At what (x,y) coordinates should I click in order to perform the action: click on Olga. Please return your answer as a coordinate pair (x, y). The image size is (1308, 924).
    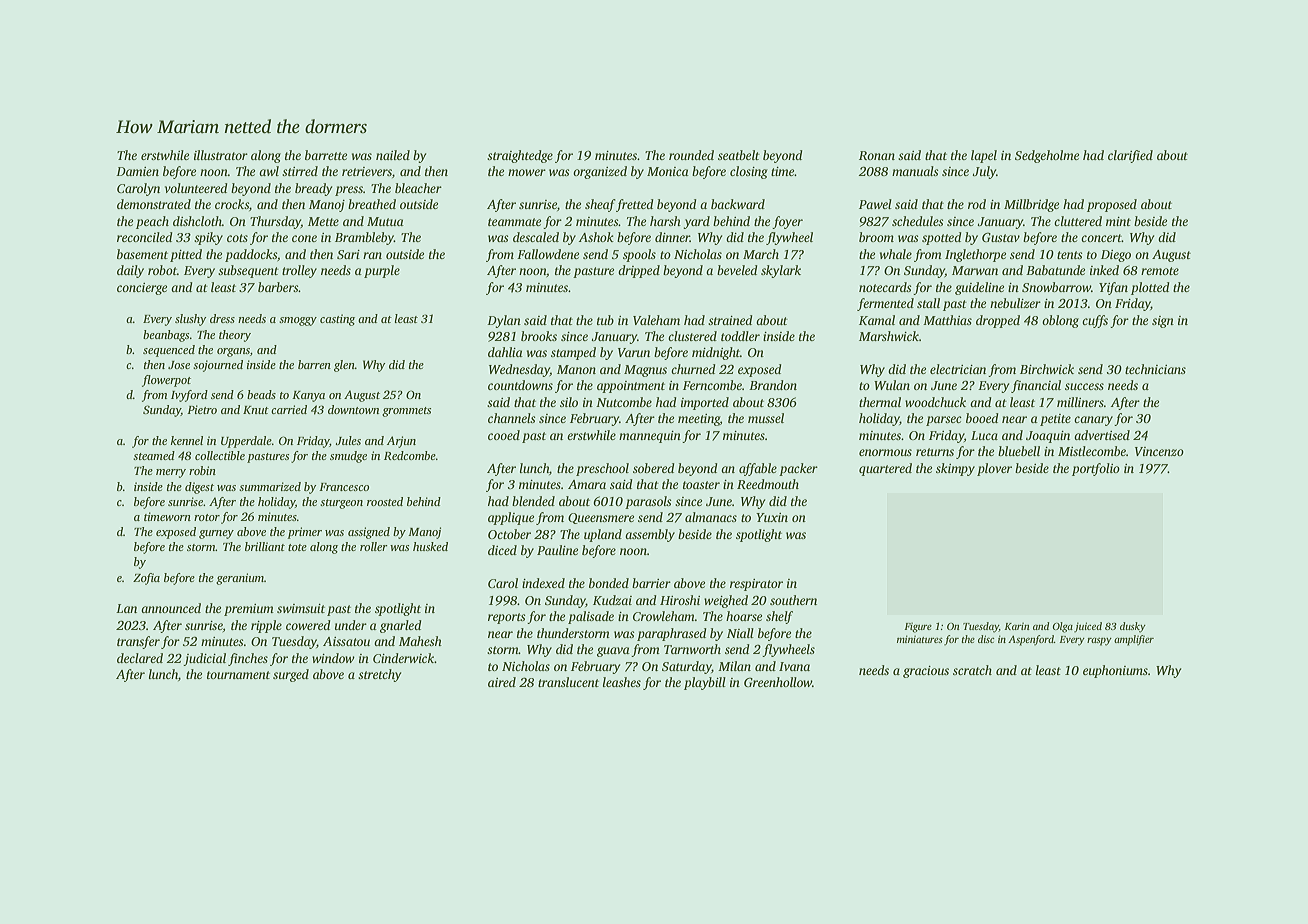
    Looking at the image, I should click on (1063, 627).
